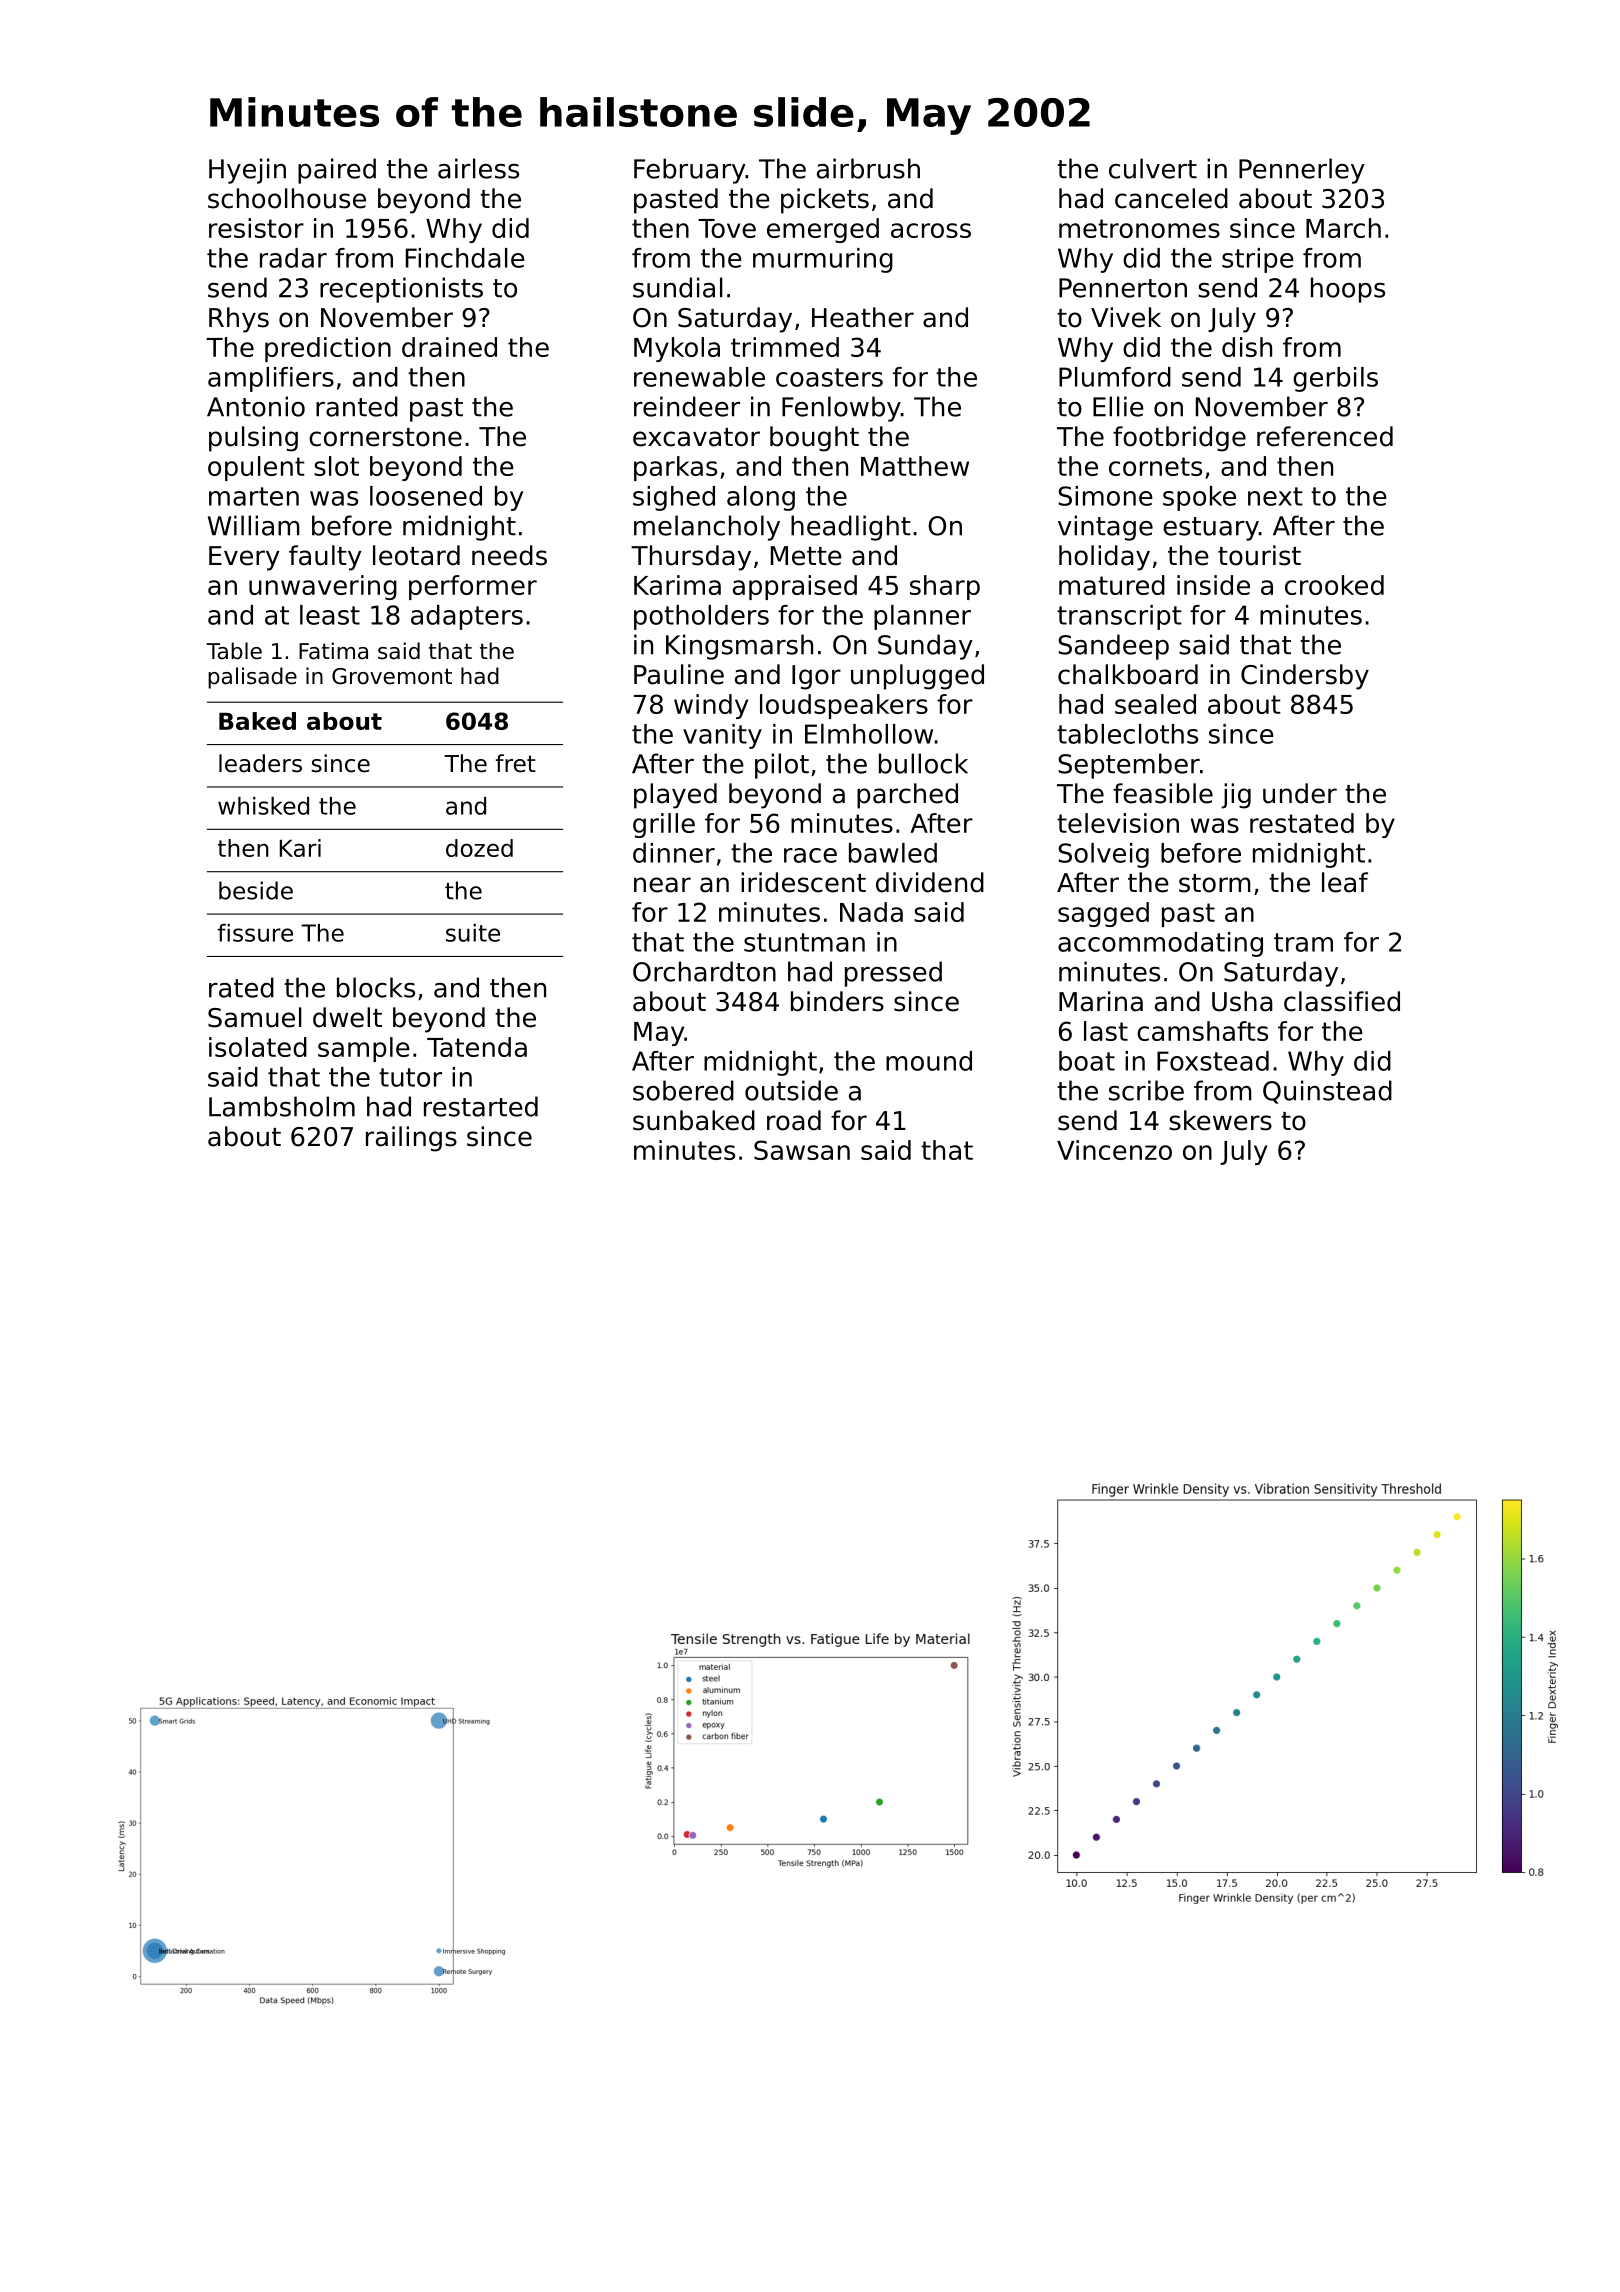 This screenshot has width=1620, height=2292. Describe the element at coordinates (255, 933) in the screenshot. I see `fissure` at that location.
